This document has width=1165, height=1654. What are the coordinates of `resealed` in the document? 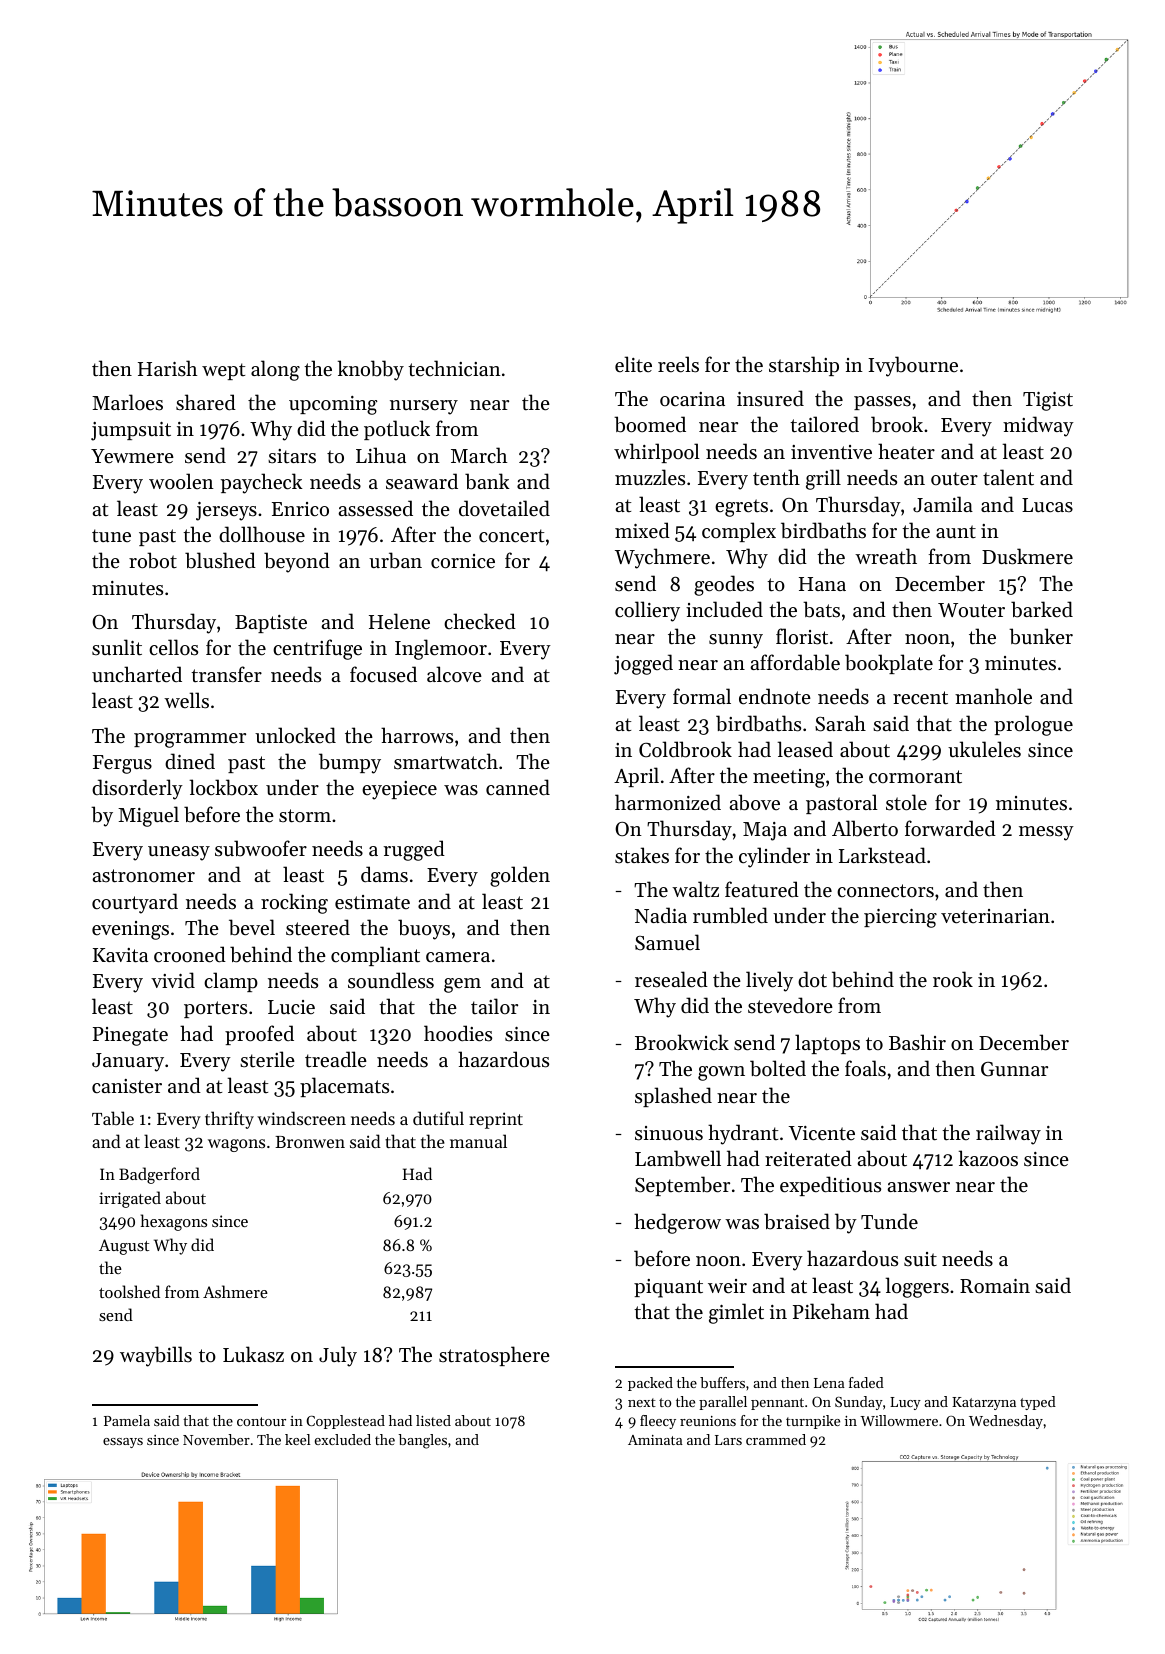 It's located at (671, 979).
